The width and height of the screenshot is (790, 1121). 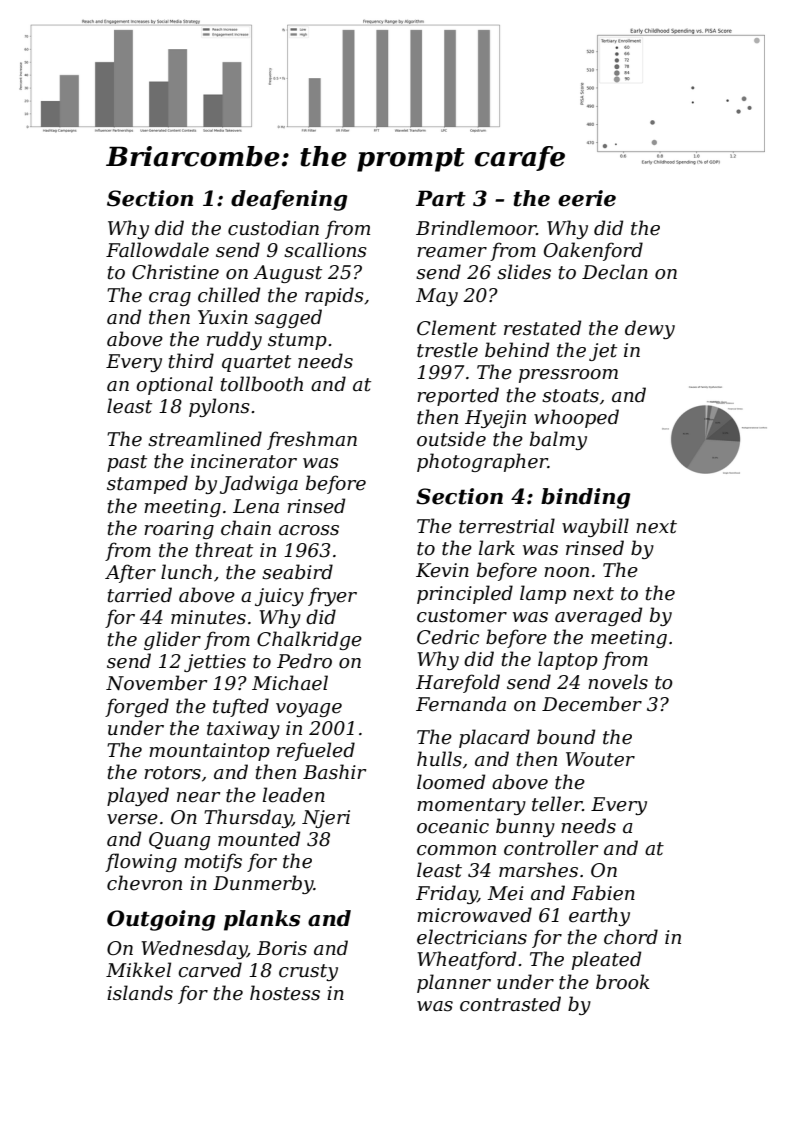 What do you see at coordinates (262, 920) in the screenshot?
I see `planks` at bounding box center [262, 920].
